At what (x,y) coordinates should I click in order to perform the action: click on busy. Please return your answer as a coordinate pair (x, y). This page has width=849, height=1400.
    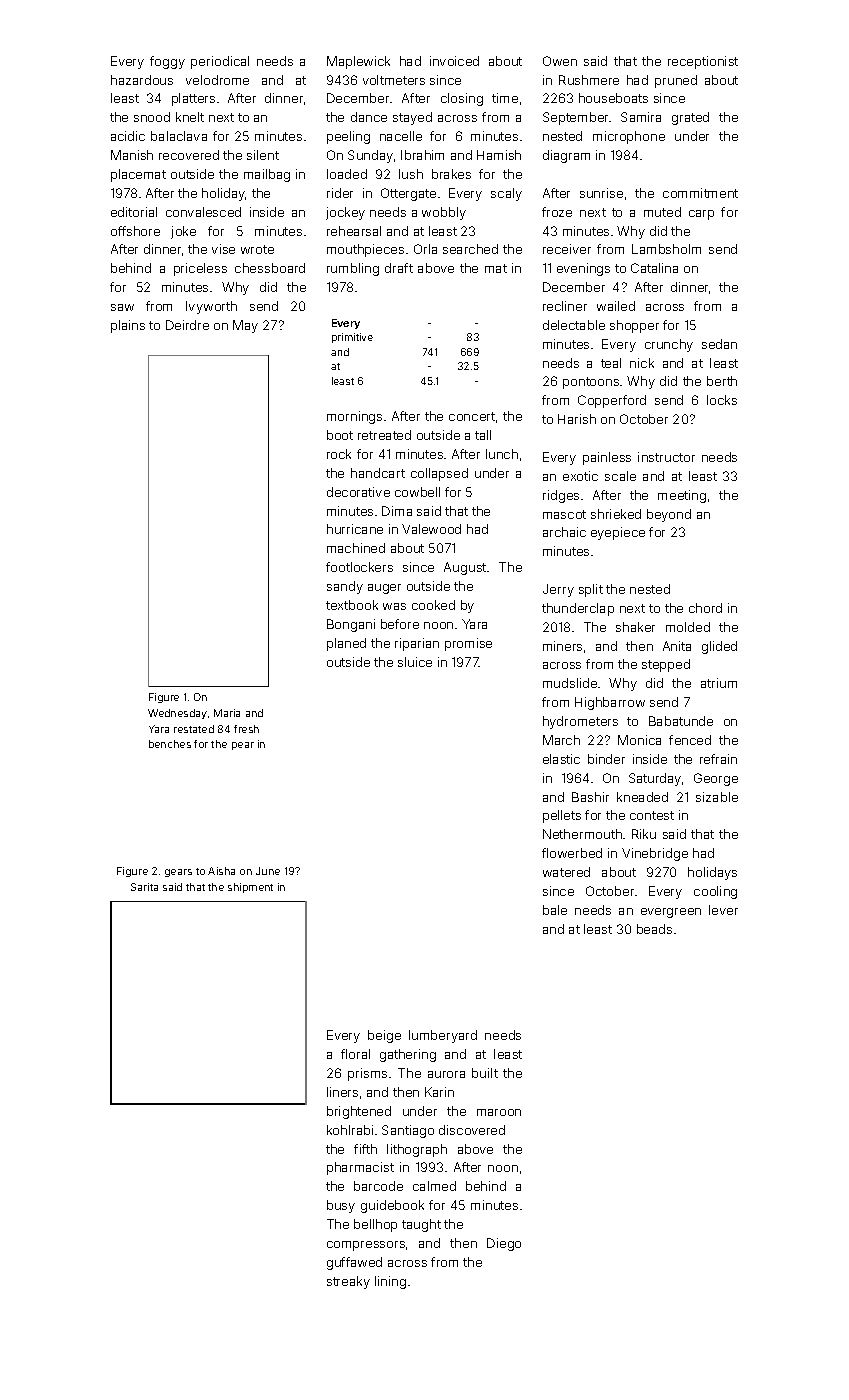
    Looking at the image, I should click on (341, 1206).
